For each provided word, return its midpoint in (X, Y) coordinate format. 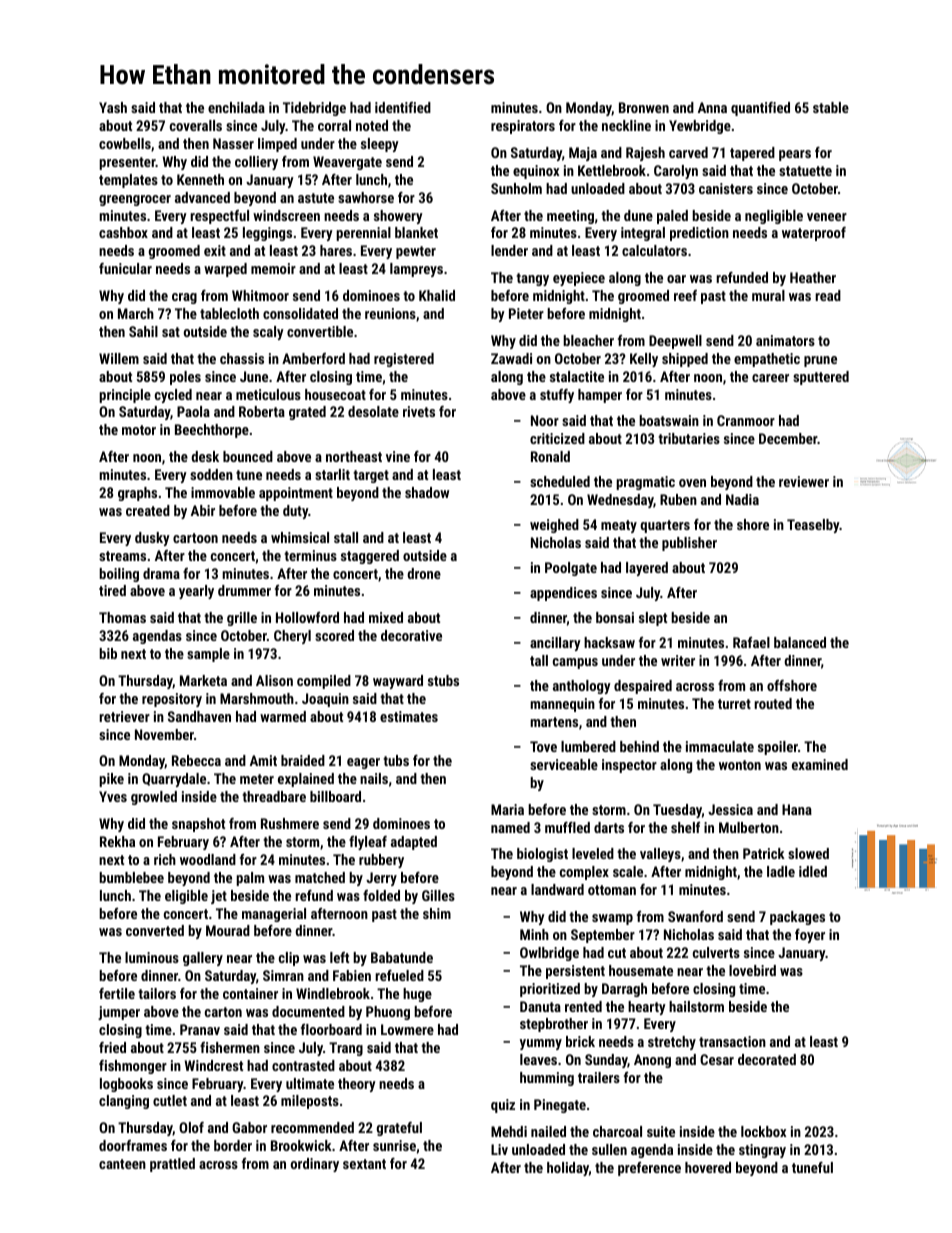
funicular (125, 268)
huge (417, 995)
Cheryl (292, 637)
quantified (760, 109)
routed (773, 703)
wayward (398, 682)
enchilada (236, 107)
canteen (122, 1164)
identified (403, 107)
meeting (570, 217)
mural (768, 295)
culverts (716, 952)
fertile (117, 993)
